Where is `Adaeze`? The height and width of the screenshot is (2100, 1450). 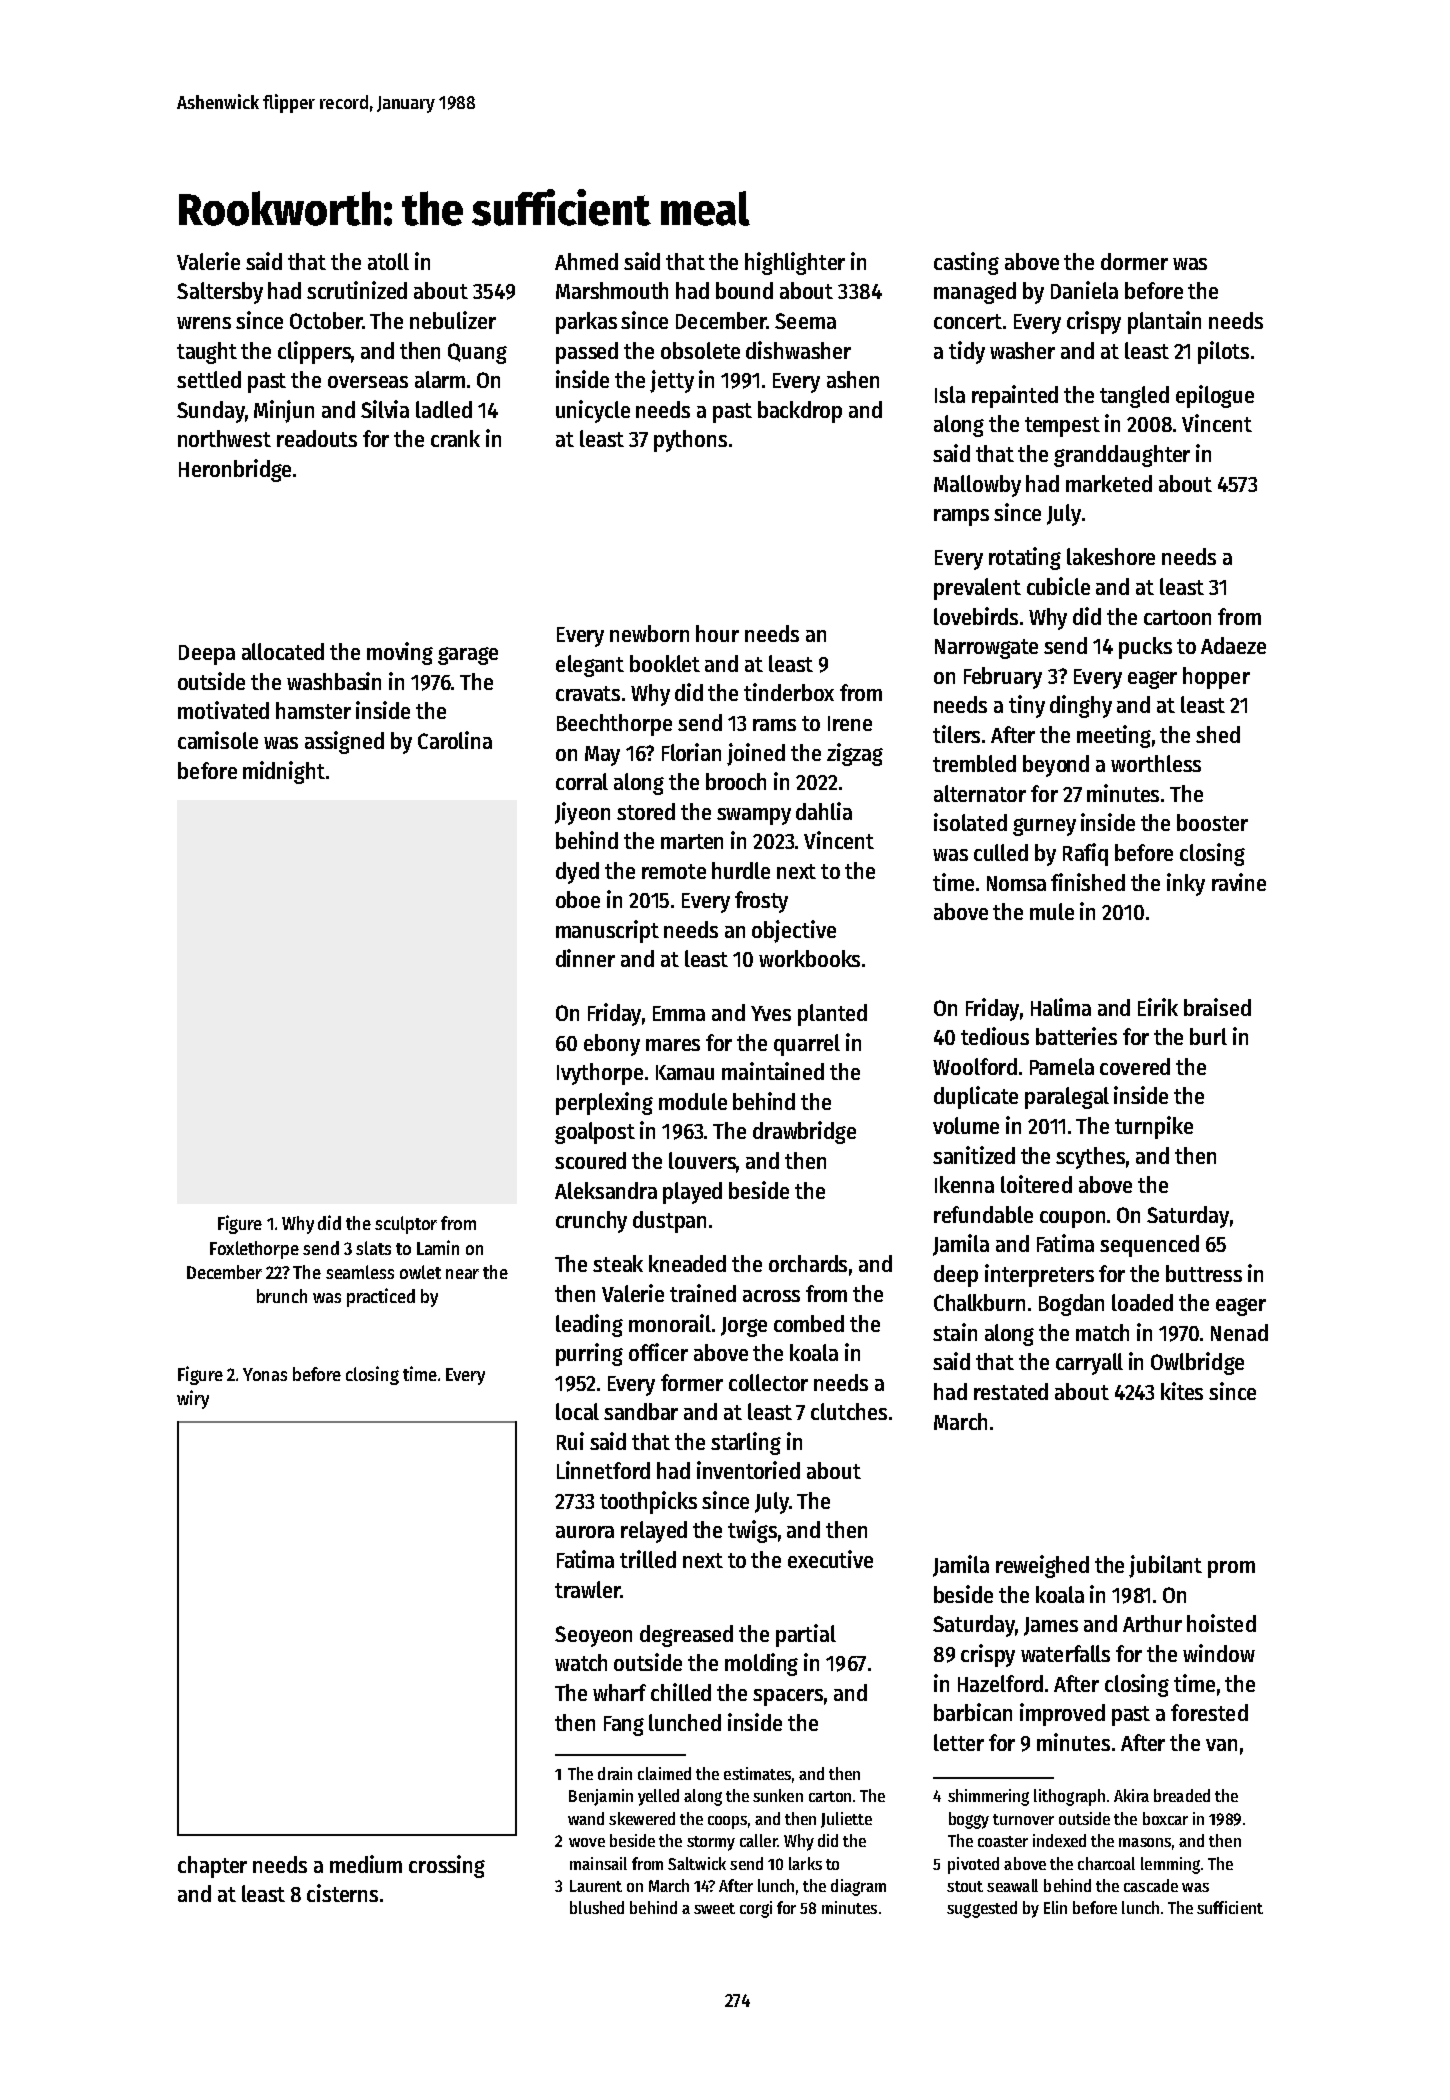
Adaeze is located at coordinates (1233, 645).
